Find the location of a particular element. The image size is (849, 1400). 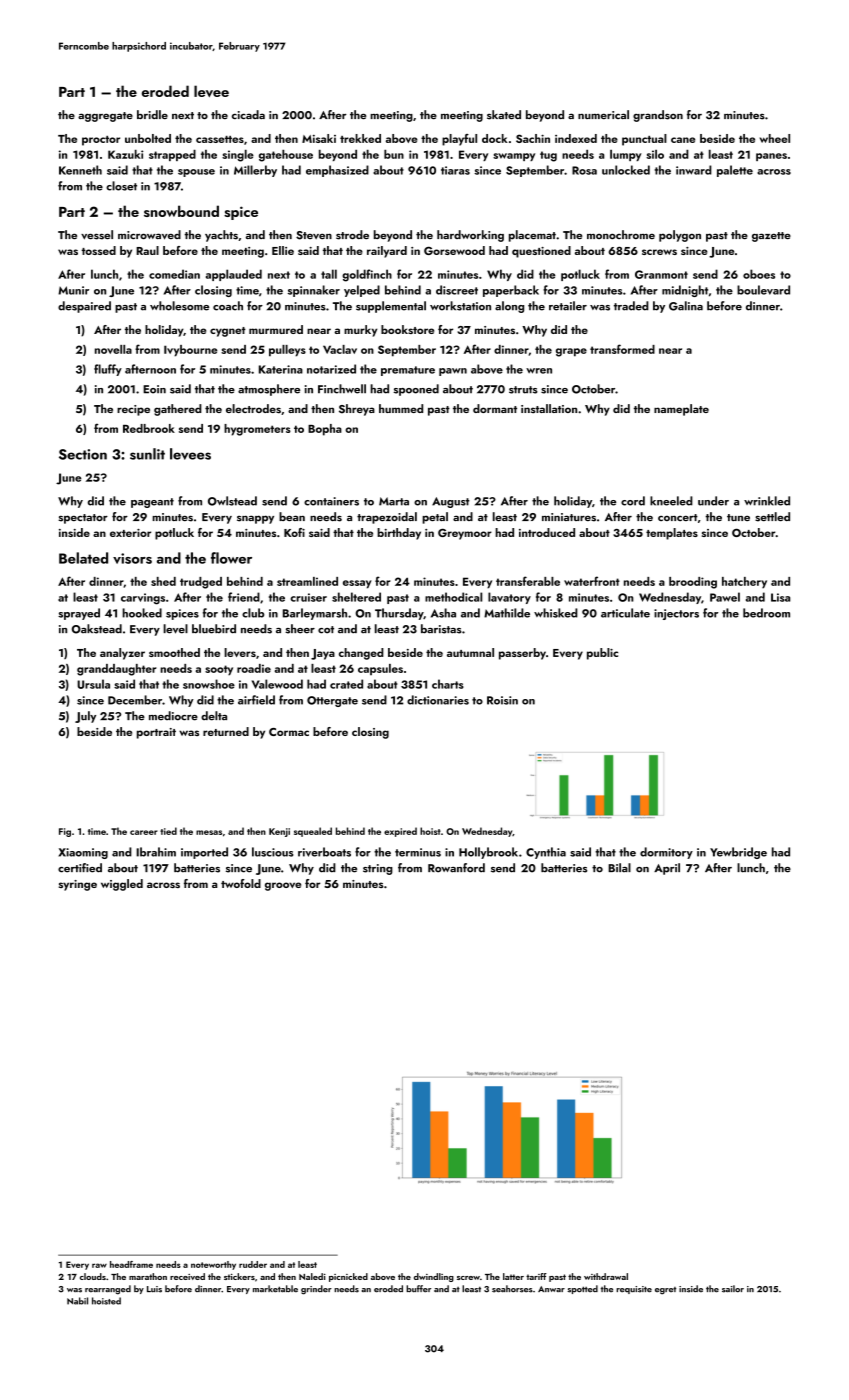

monochrome is located at coordinates (621, 234).
